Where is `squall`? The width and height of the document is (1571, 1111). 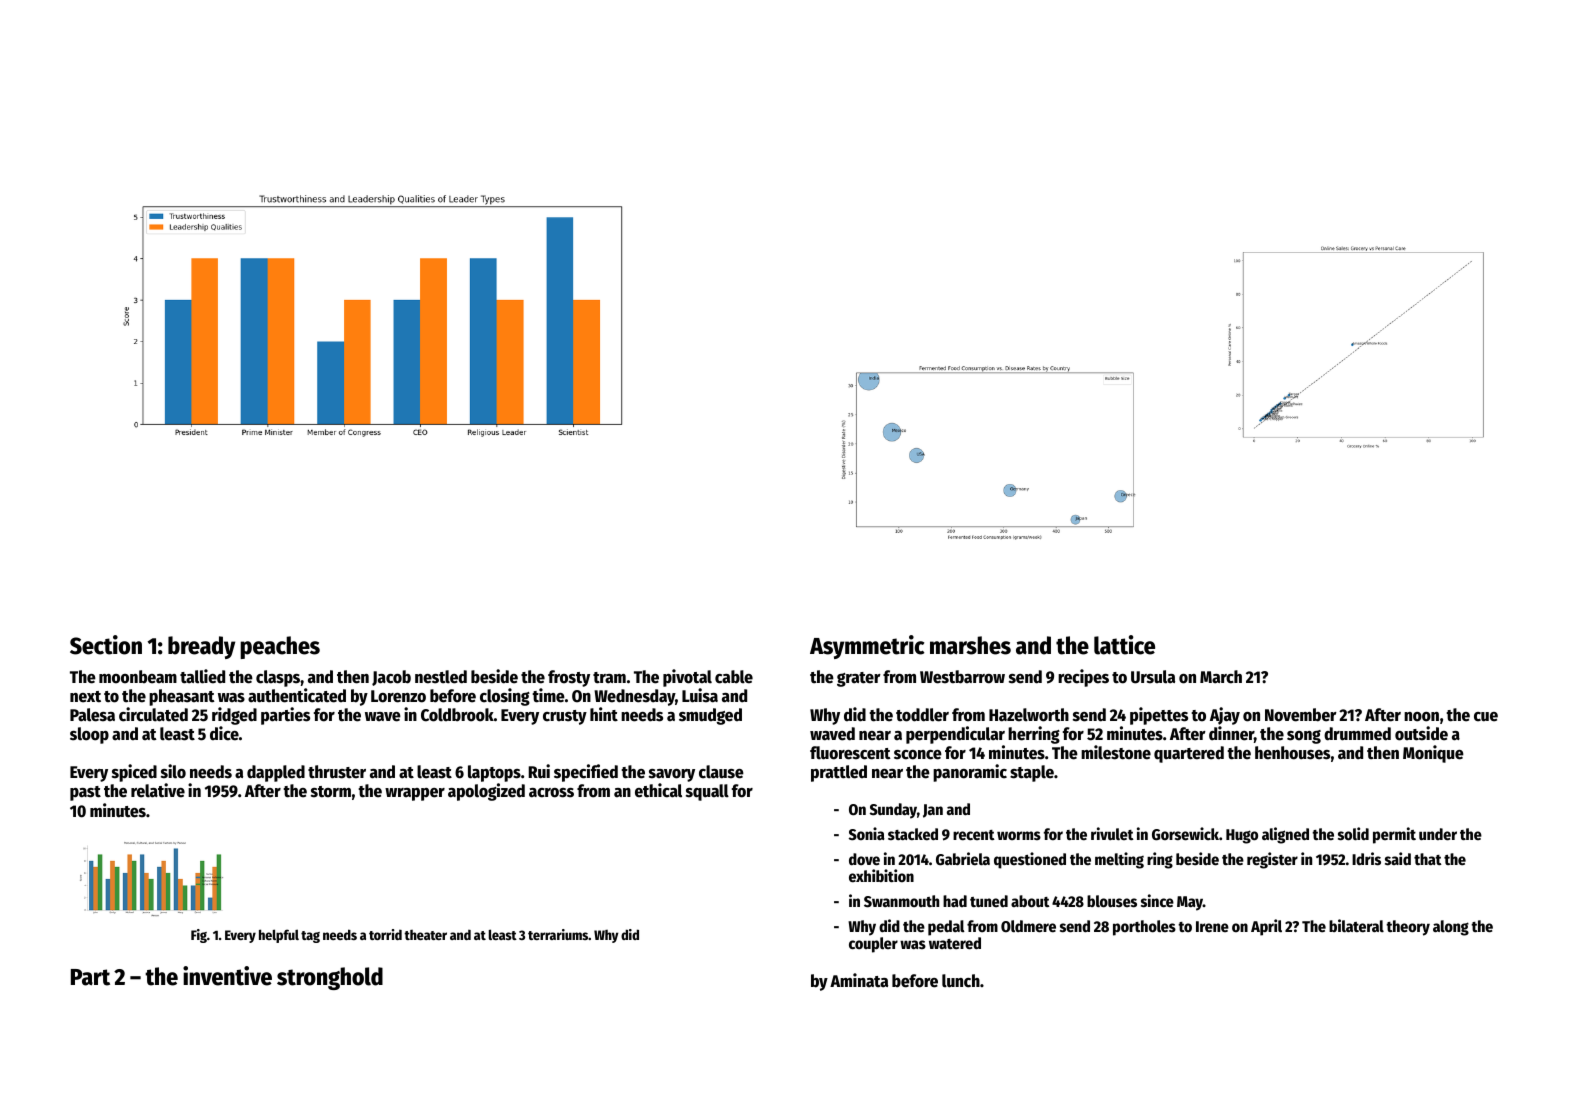 squall is located at coordinates (707, 792).
